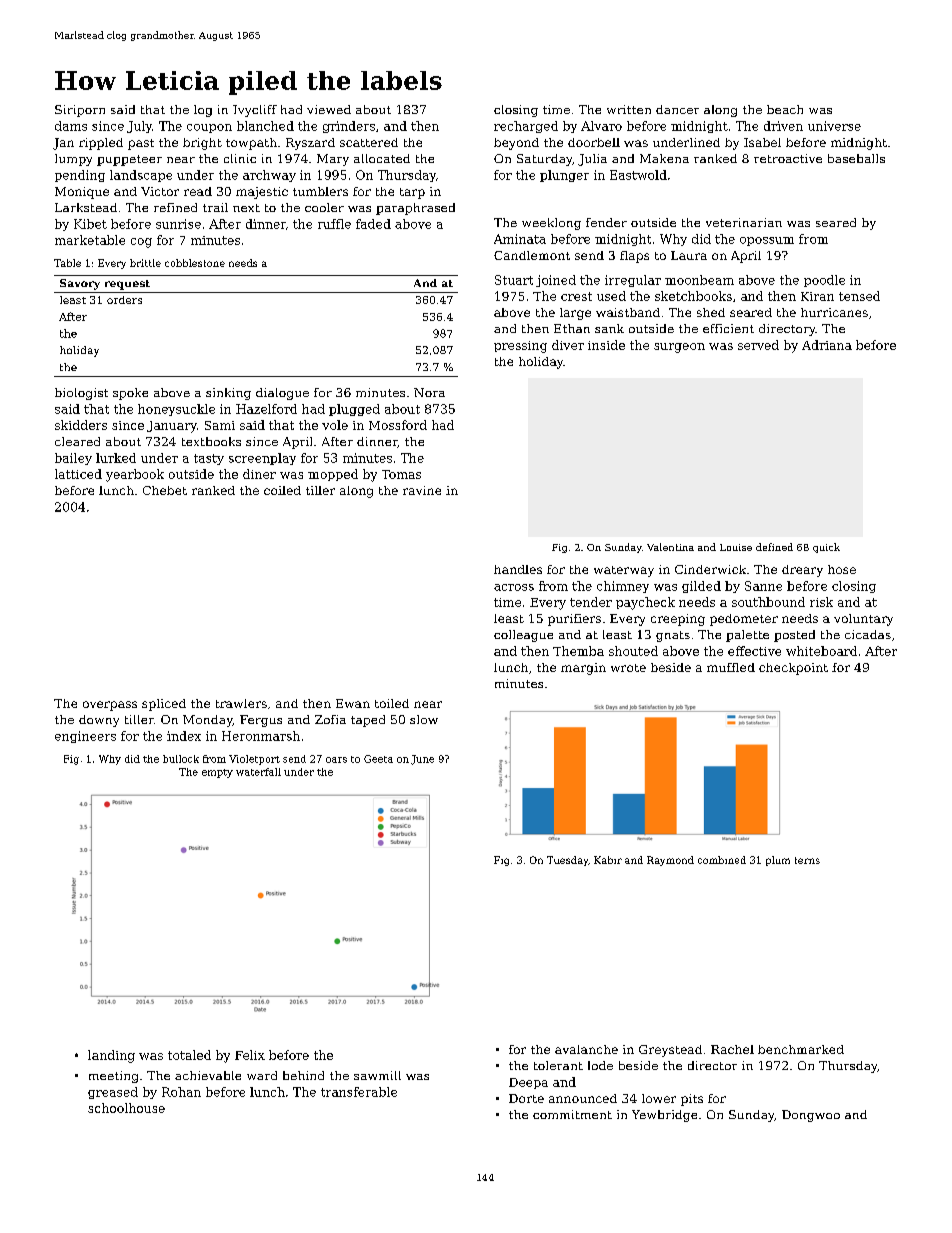 The height and width of the page is (1233, 952). What do you see at coordinates (126, 1108) in the page?
I see `schoolhouse` at bounding box center [126, 1108].
